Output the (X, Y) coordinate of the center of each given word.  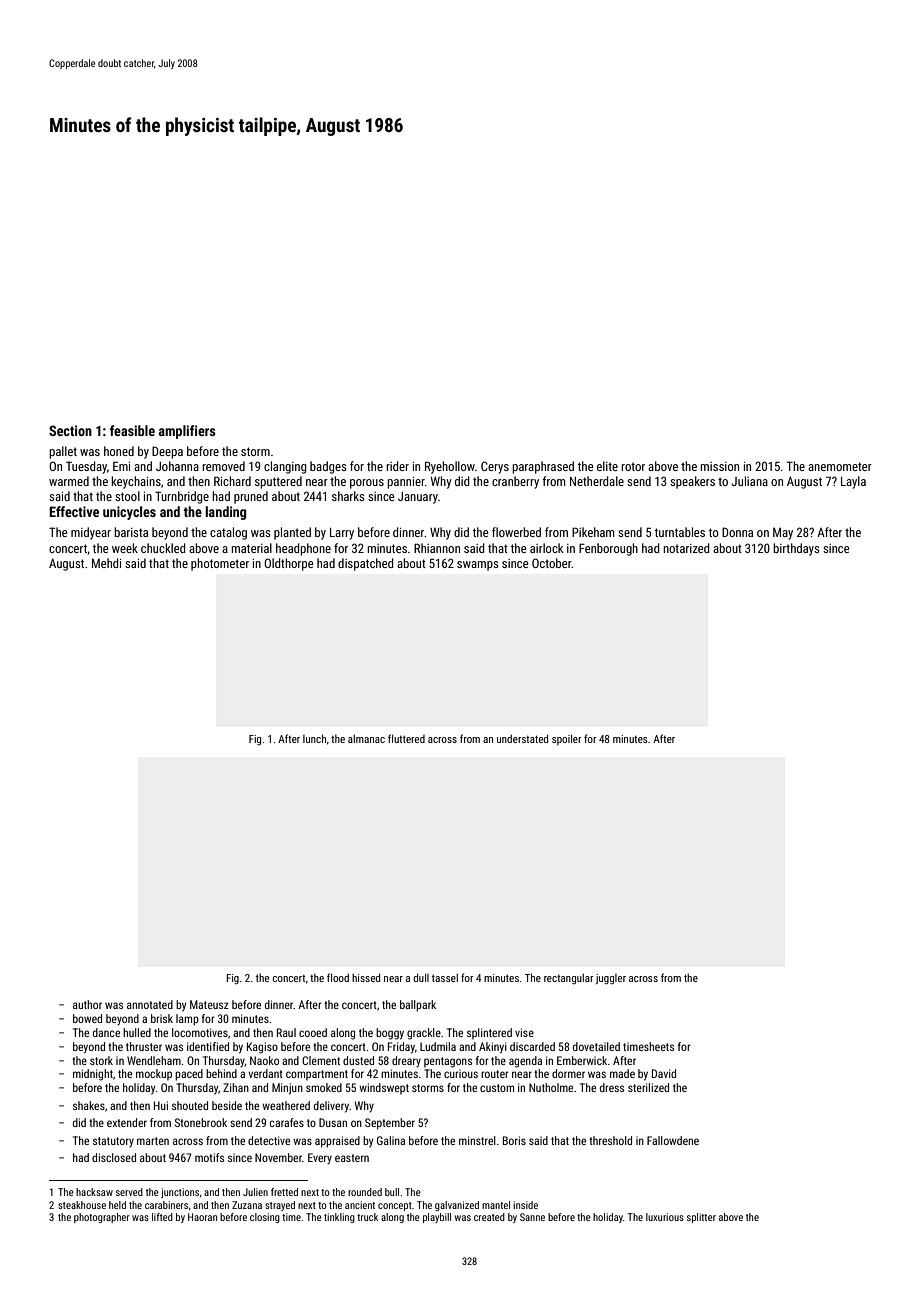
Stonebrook (201, 1122)
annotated (150, 1004)
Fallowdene (673, 1140)
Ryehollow (450, 467)
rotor (633, 466)
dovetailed (596, 1046)
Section (70, 430)
